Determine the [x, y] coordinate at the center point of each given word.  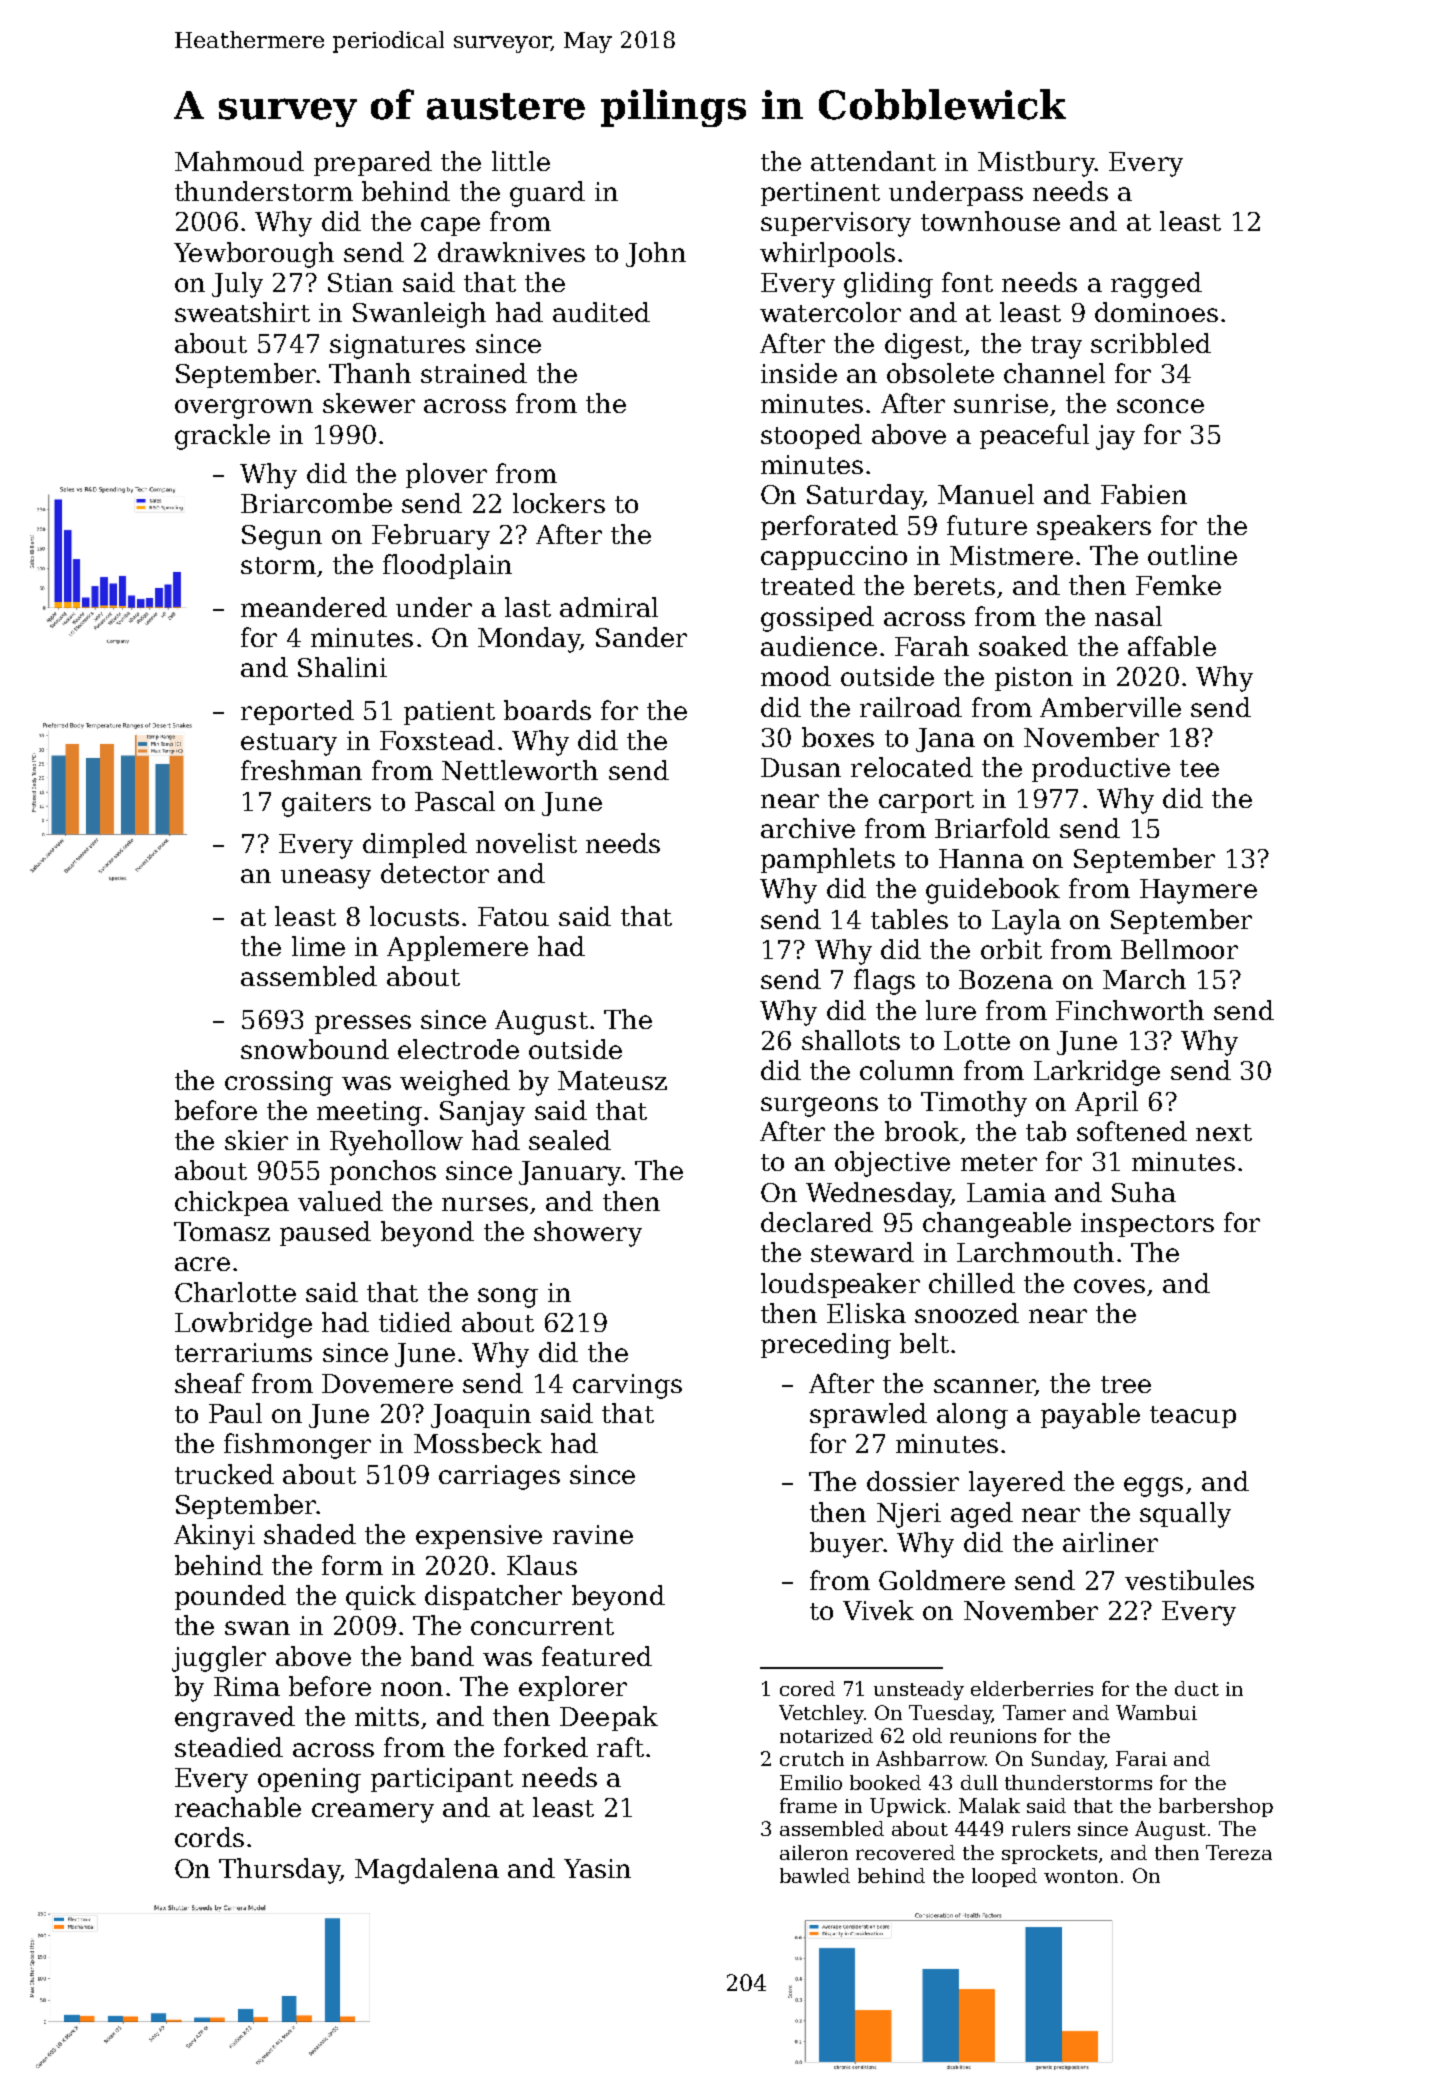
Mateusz [612, 1080]
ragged [1156, 285]
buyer [847, 1545]
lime [318, 946]
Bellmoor [1179, 949]
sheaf [209, 1383]
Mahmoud [239, 161]
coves [1109, 1286]
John [656, 254]
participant [442, 1780]
